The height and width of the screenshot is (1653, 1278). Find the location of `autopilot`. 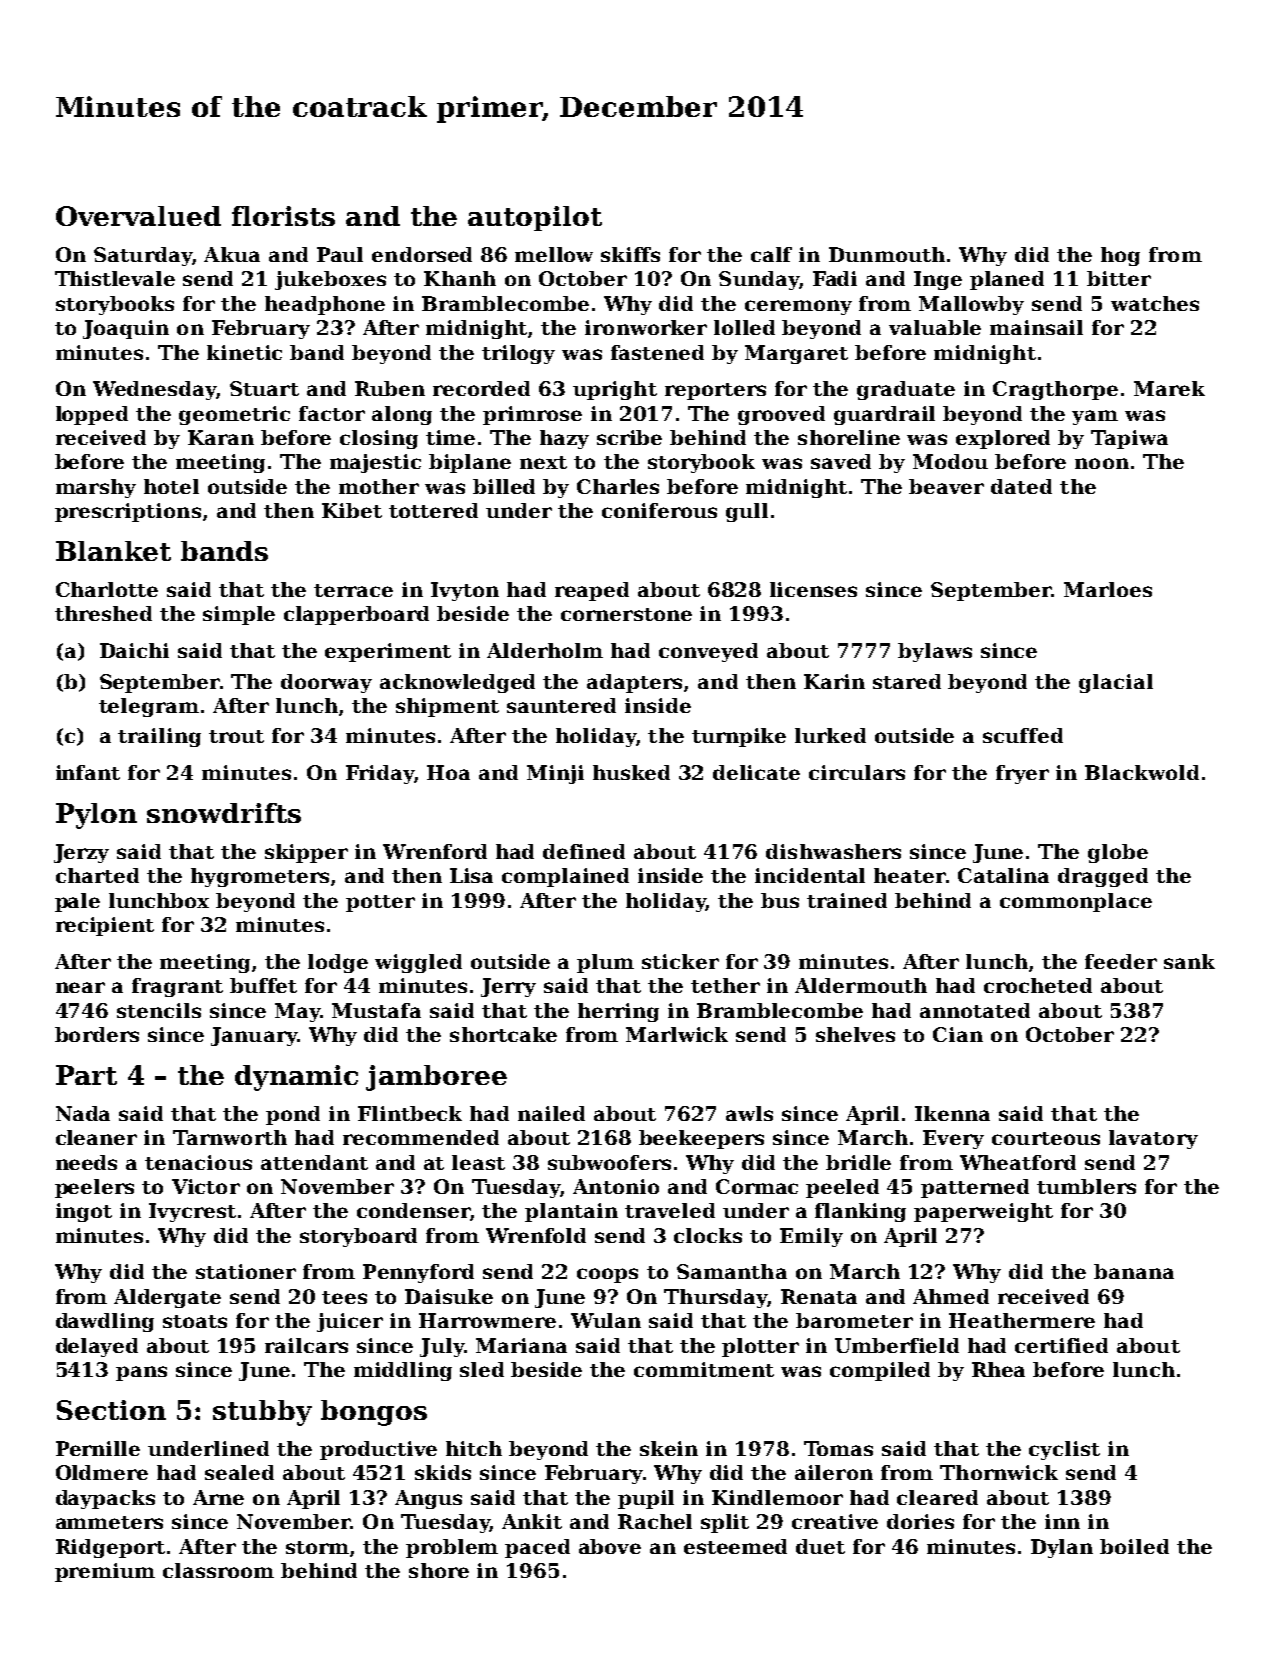

autopilot is located at coordinates (535, 218).
